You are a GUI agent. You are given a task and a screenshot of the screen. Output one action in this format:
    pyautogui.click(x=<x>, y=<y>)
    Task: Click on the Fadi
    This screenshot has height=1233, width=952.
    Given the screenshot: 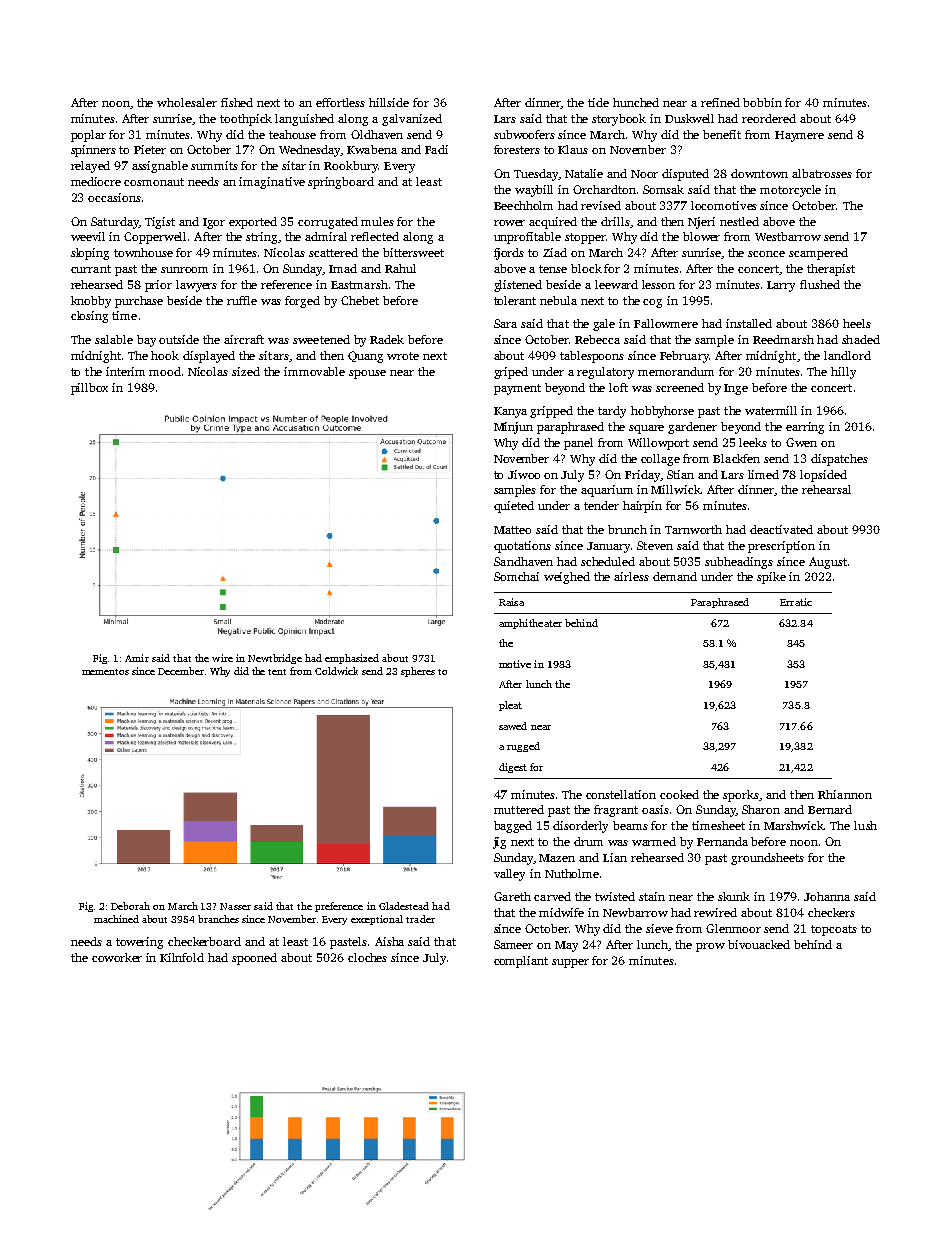 What is the action you would take?
    pyautogui.click(x=436, y=149)
